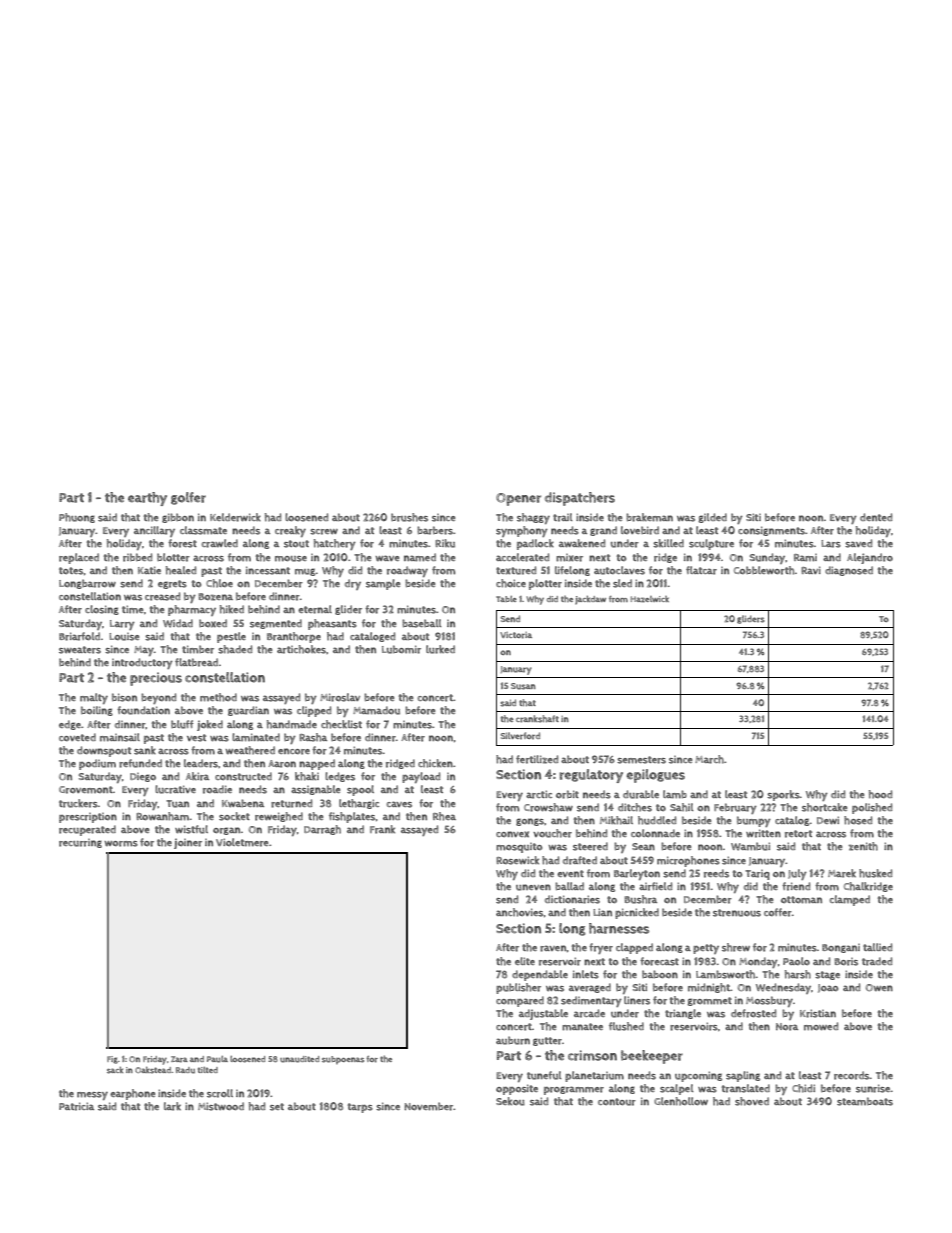 The width and height of the page is (952, 1233). I want to click on March, so click(709, 759).
